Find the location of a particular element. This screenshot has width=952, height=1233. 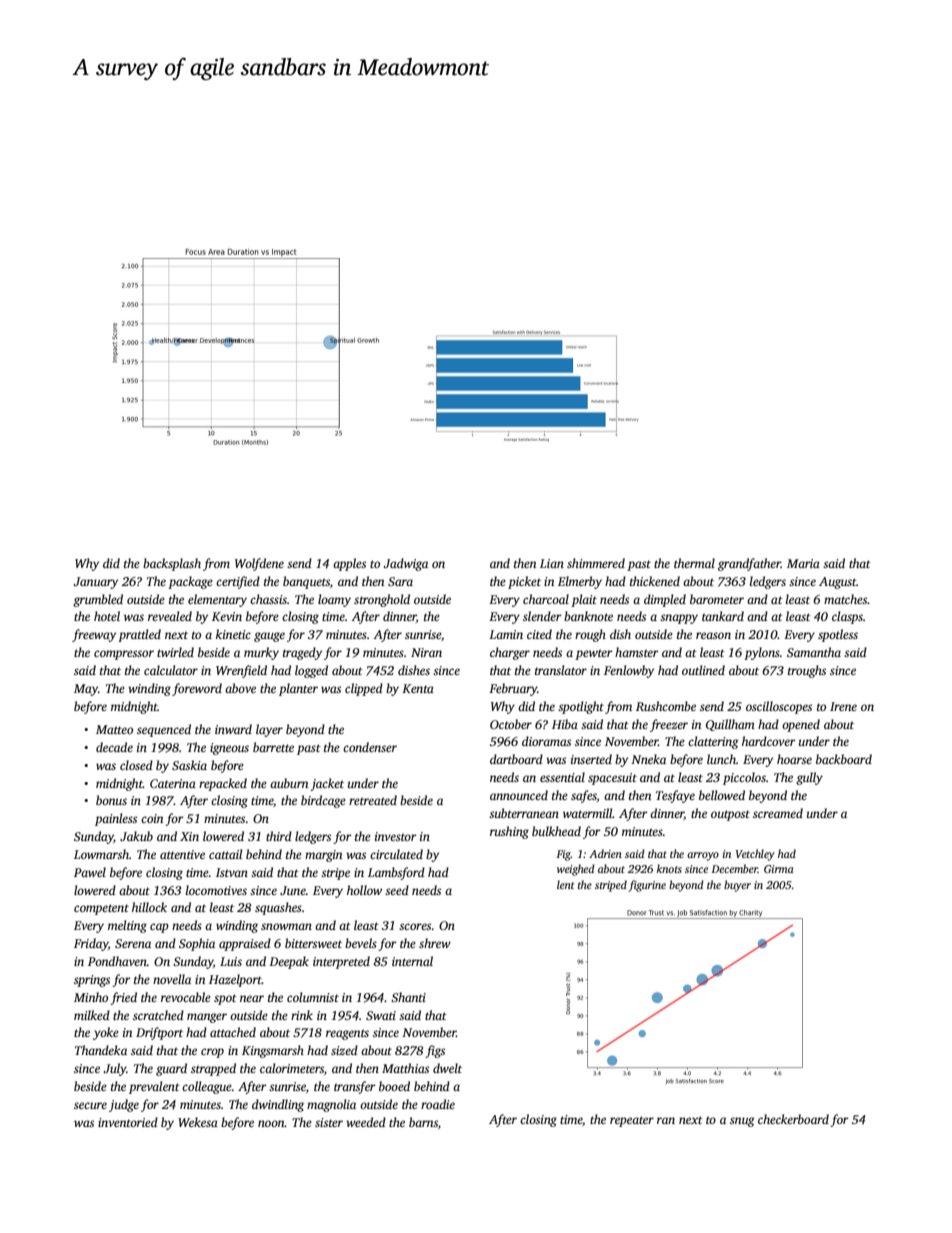

seed is located at coordinates (397, 890).
